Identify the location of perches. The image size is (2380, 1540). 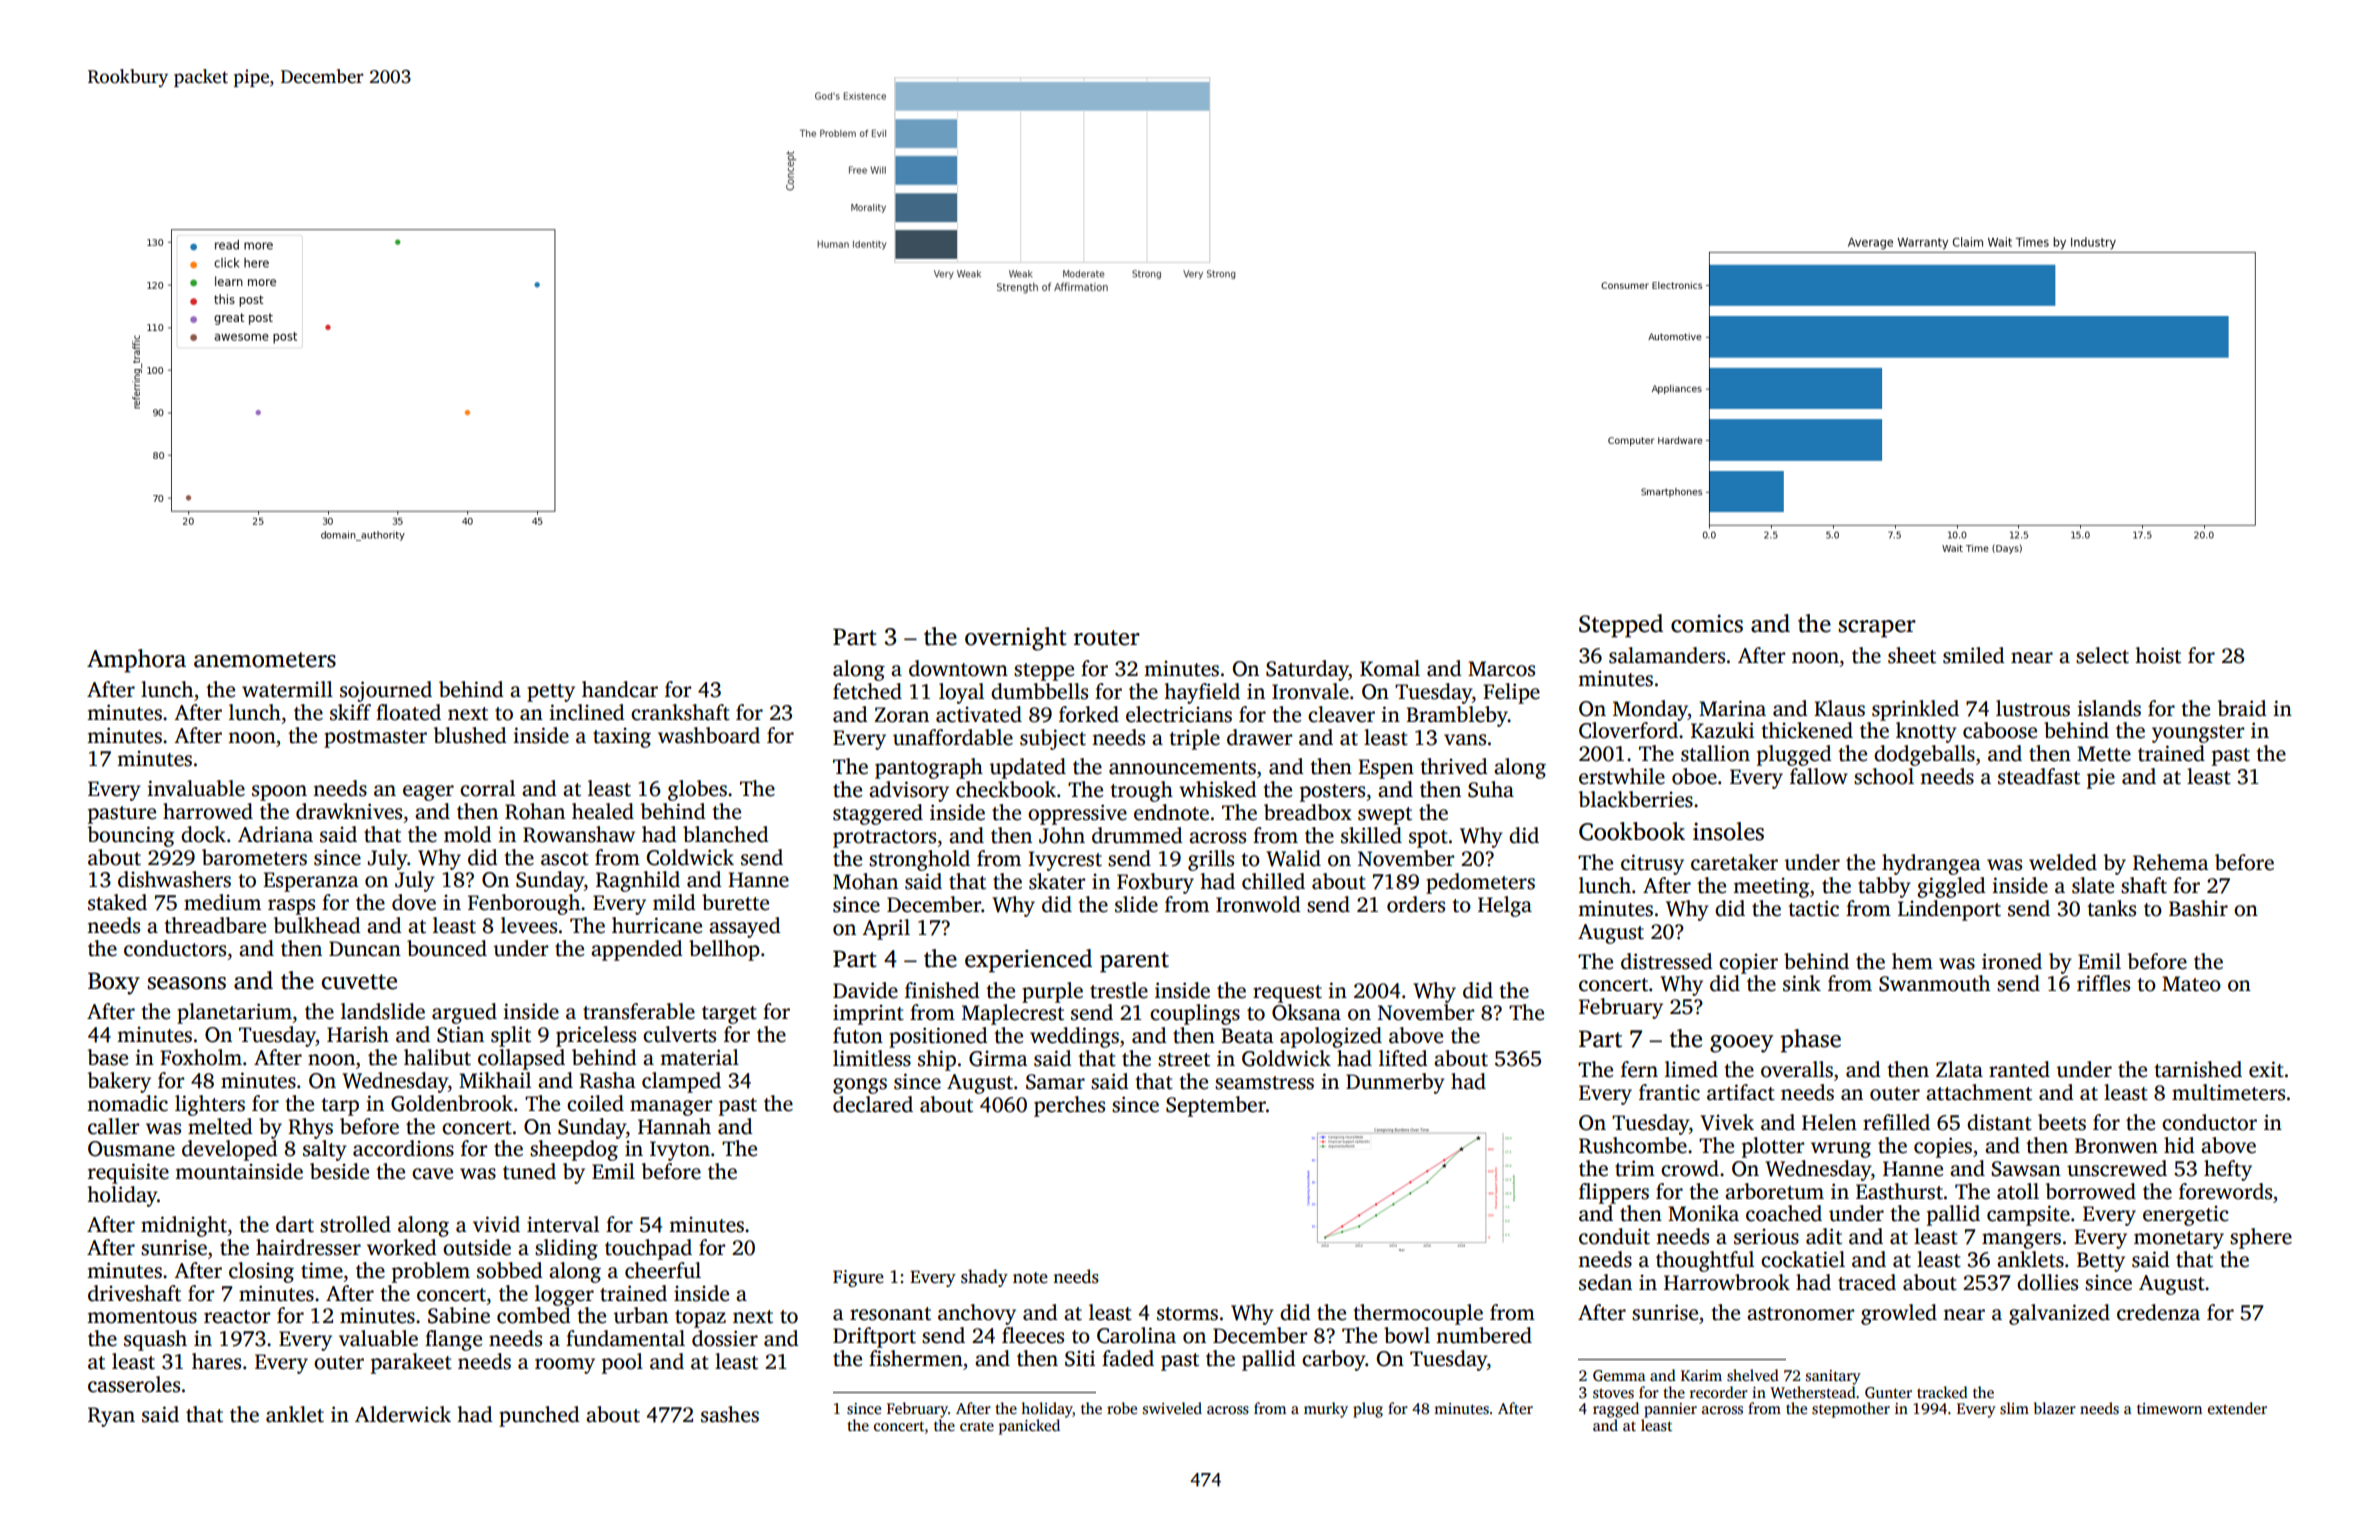
(1069, 1106).
